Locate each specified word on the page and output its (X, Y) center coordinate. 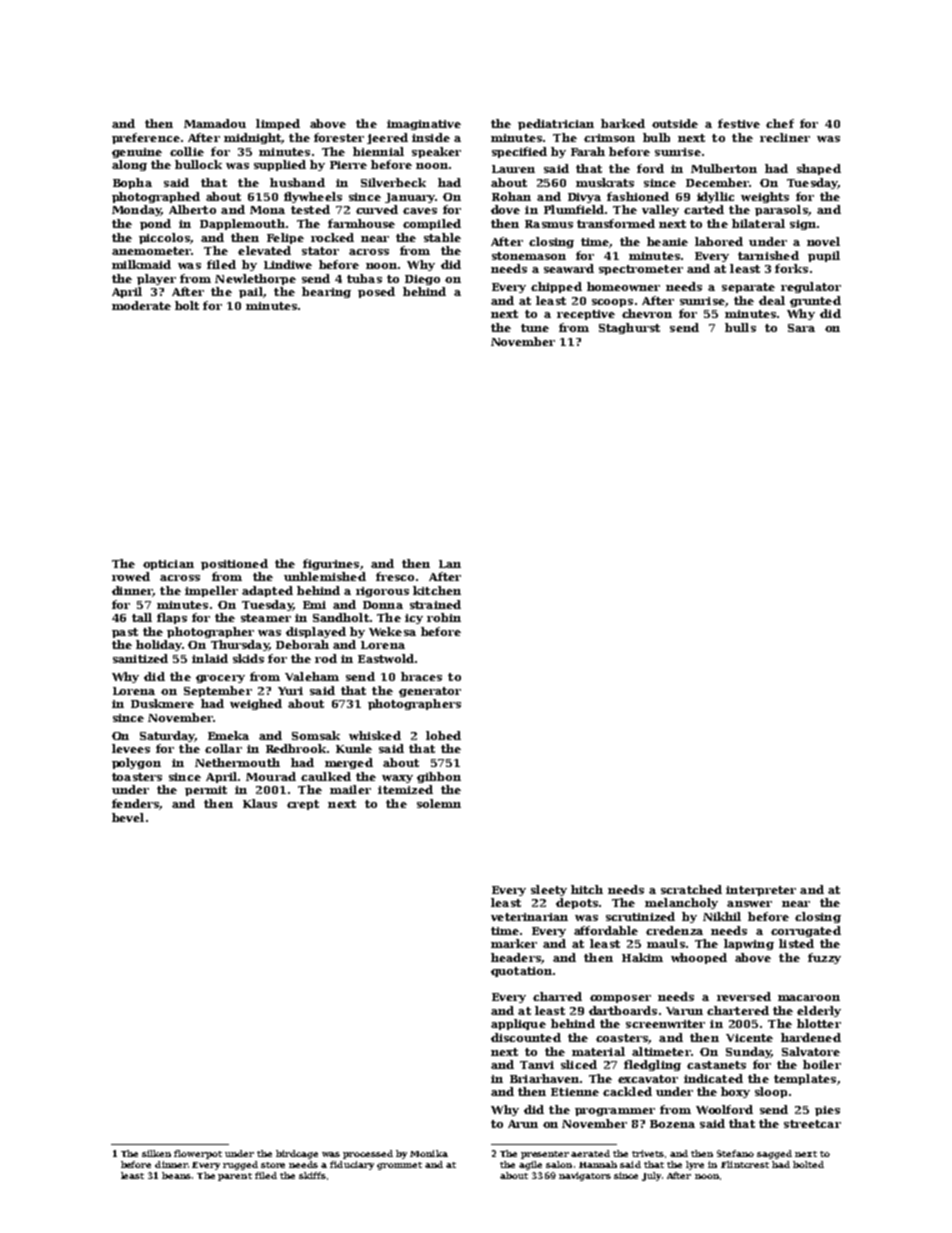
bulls (740, 327)
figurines (331, 564)
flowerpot (198, 1154)
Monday (136, 210)
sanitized (140, 658)
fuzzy (824, 958)
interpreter (761, 891)
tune (535, 328)
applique (518, 1024)
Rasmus (549, 224)
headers (516, 957)
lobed (443, 735)
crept (303, 805)
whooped (699, 958)
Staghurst (629, 328)
